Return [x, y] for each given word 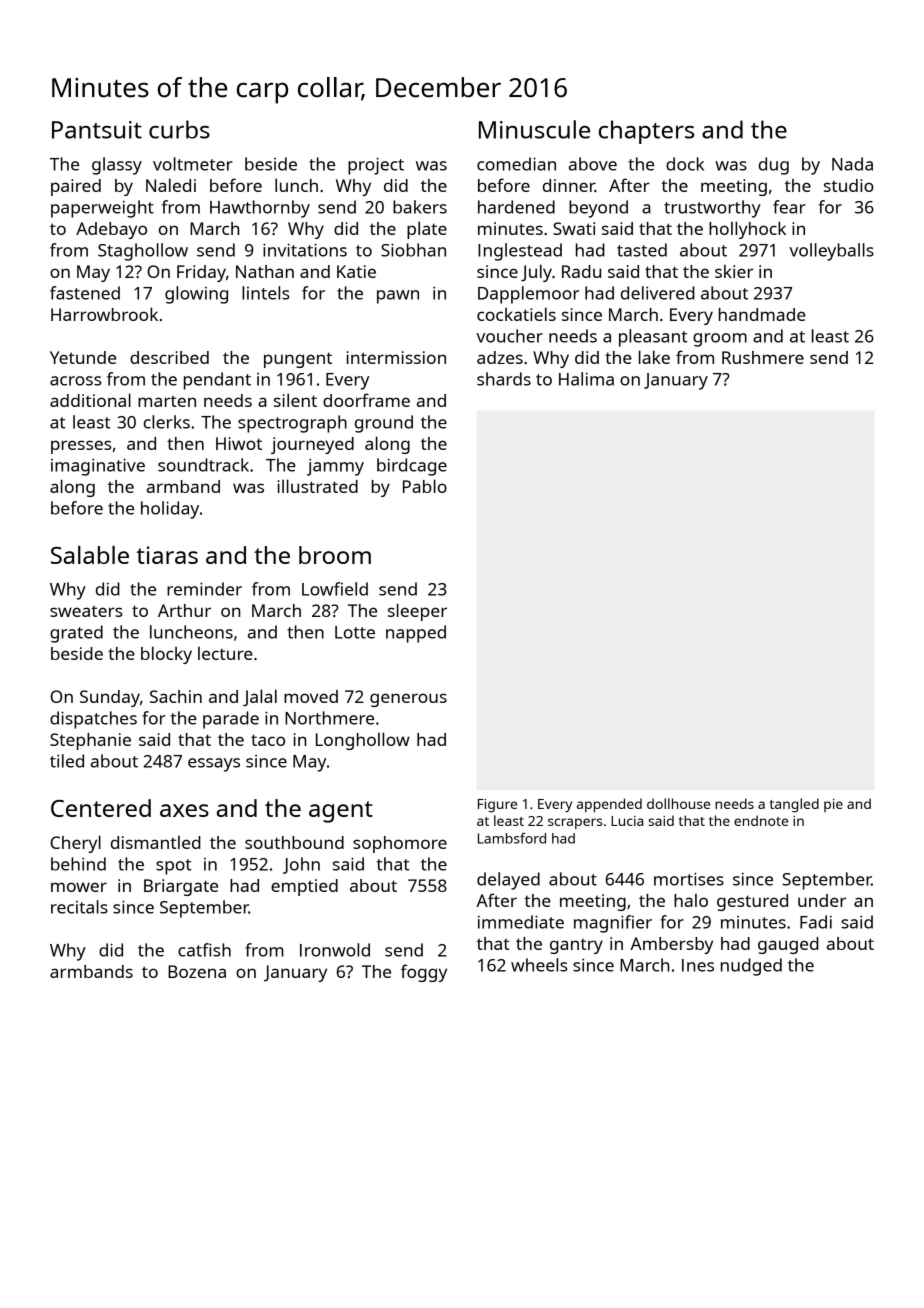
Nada [852, 164]
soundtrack [203, 465]
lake [654, 357]
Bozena [197, 971]
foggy [424, 973]
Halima [586, 379]
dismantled [156, 842]
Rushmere [763, 357]
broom [335, 555]
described [169, 357]
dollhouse [678, 803]
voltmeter [193, 164]
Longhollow [363, 741]
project [376, 166]
